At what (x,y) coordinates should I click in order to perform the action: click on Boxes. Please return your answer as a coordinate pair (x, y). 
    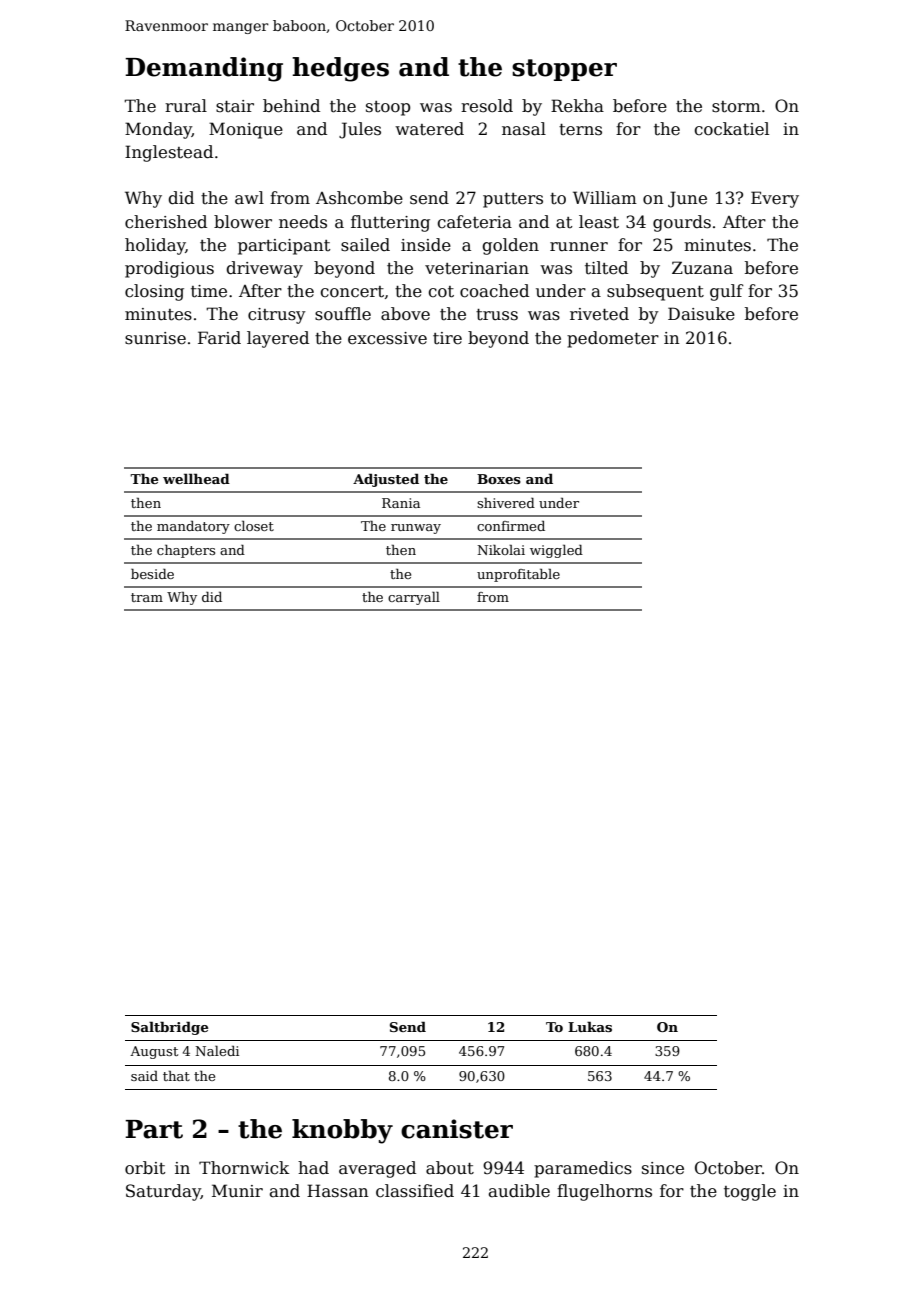
    Looking at the image, I should click on (499, 479).
